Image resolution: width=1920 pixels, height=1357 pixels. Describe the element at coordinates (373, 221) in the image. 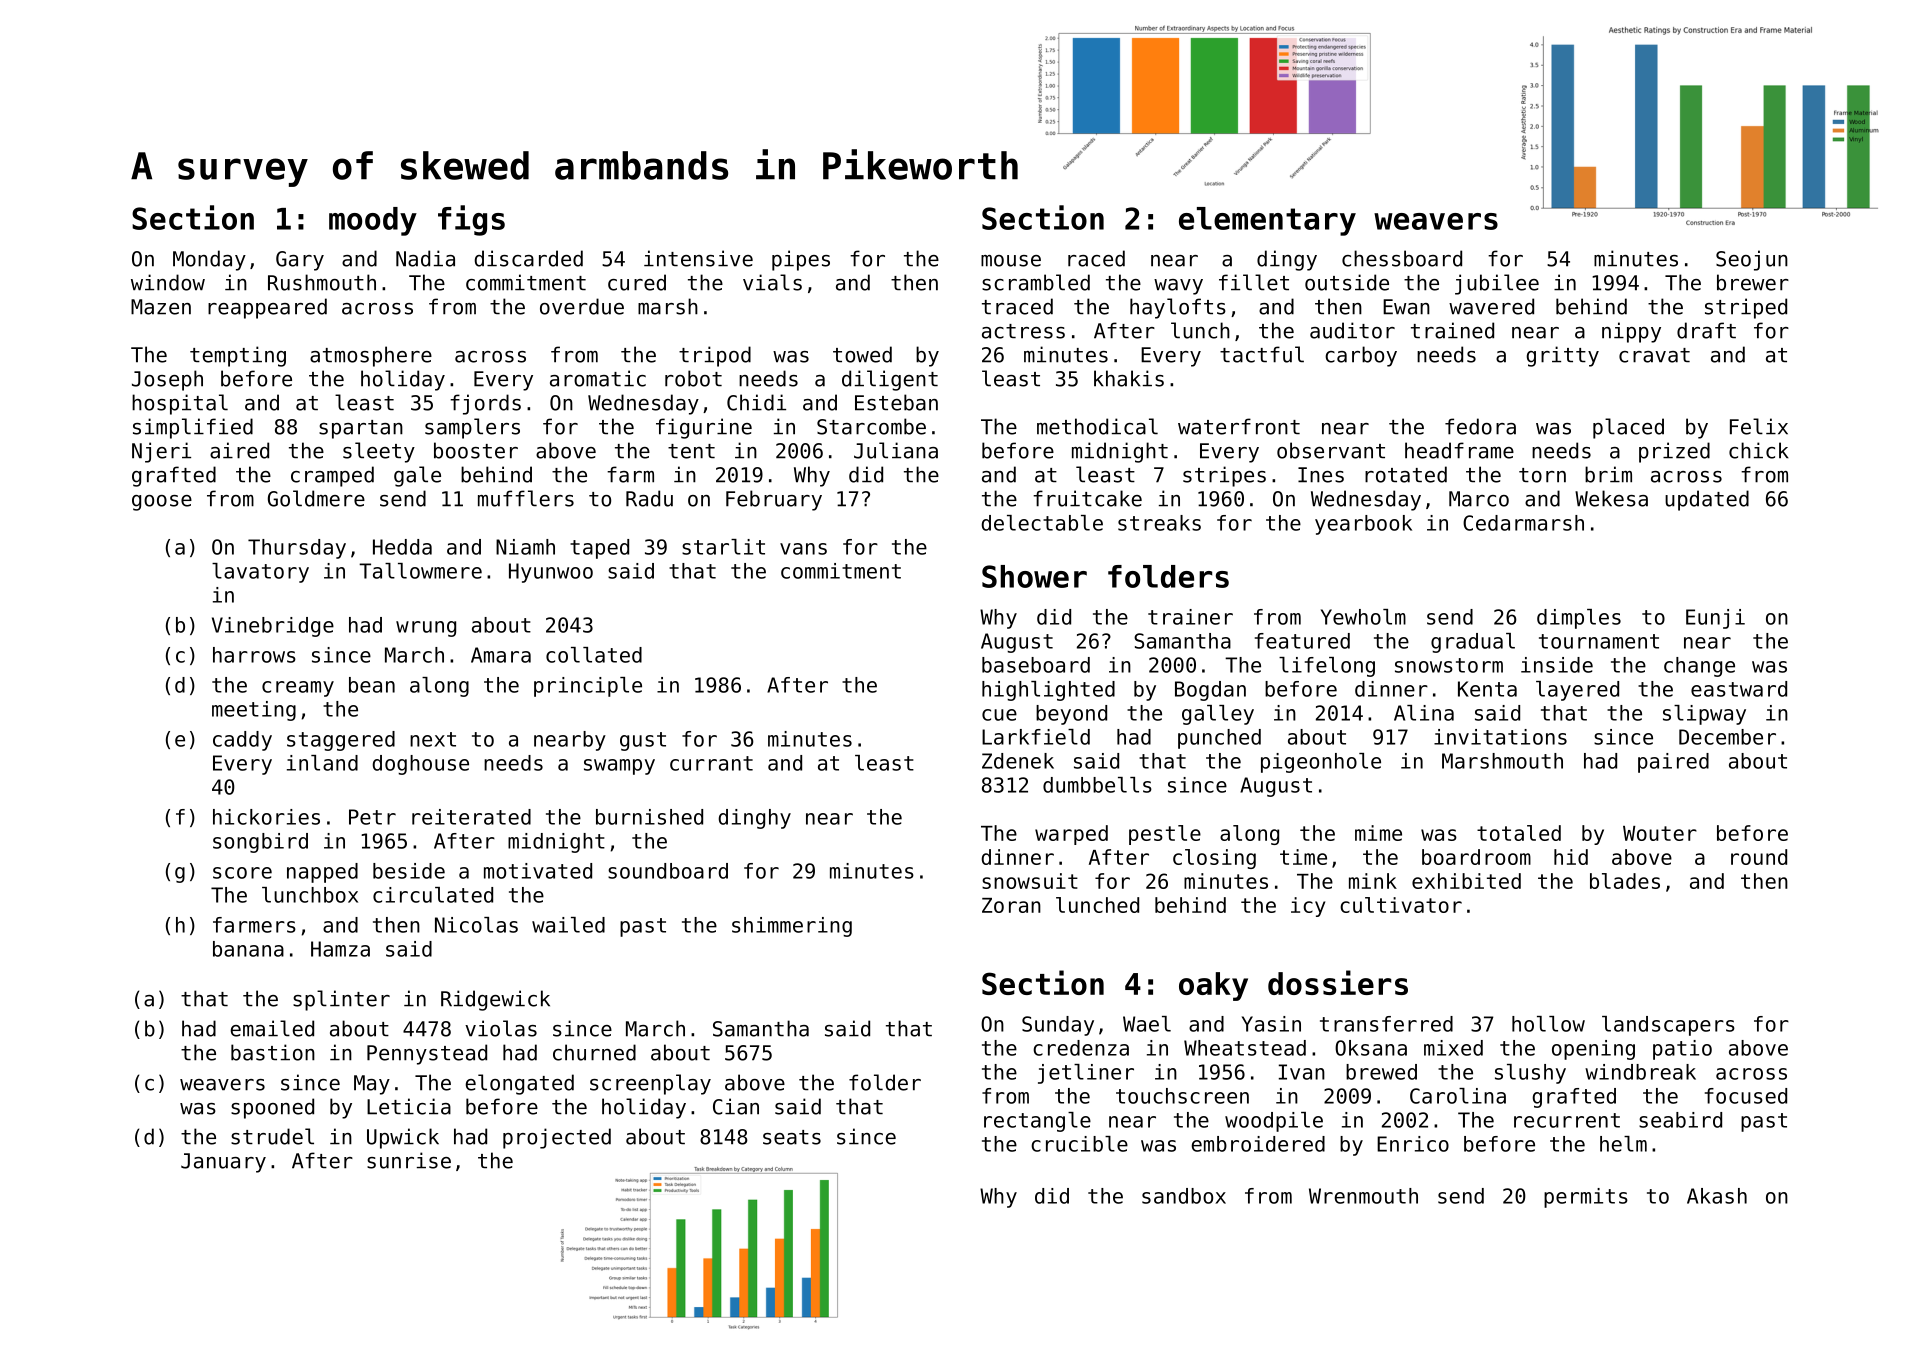

I see `moody` at that location.
